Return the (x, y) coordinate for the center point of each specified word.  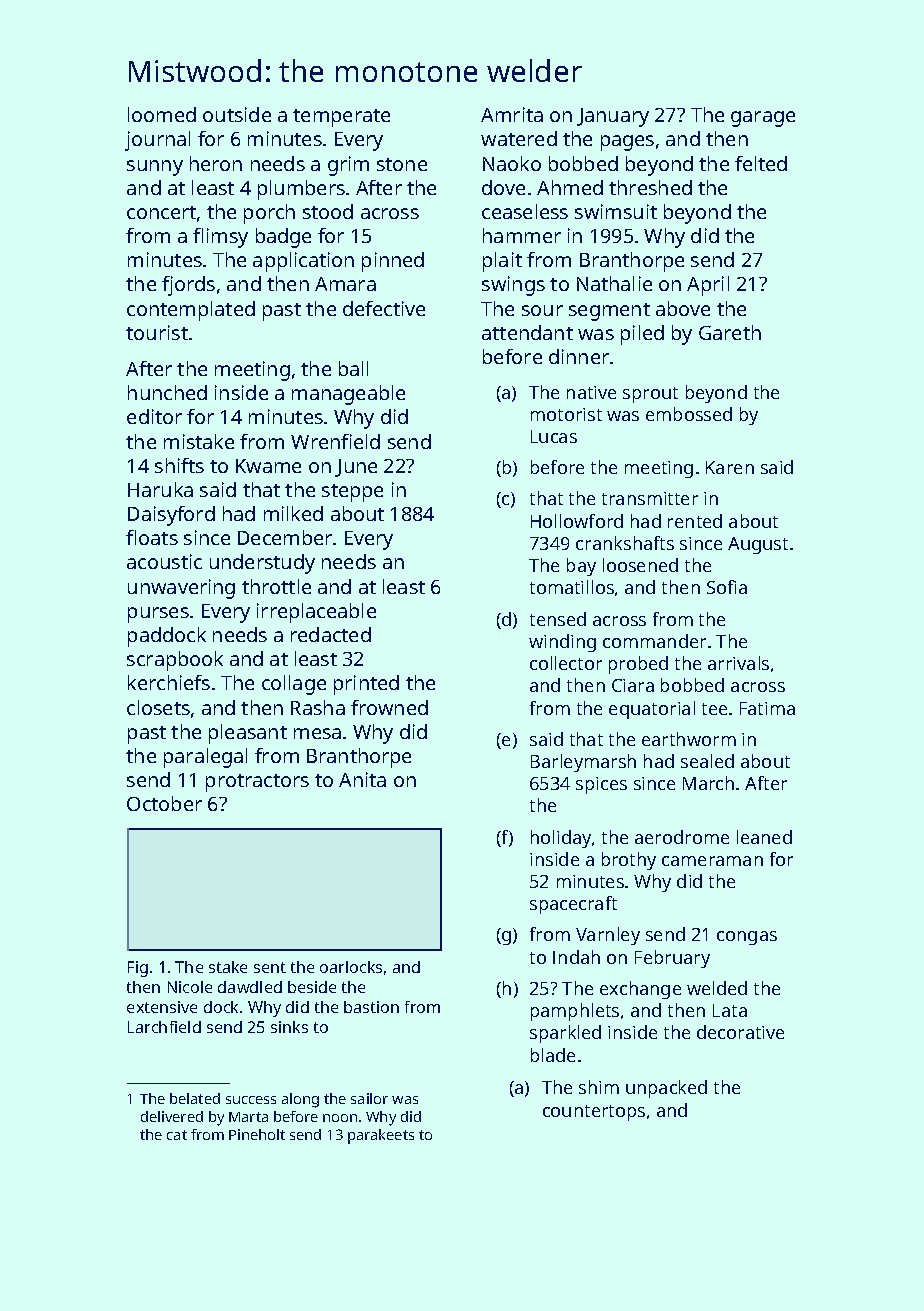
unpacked (666, 1089)
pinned (393, 262)
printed (366, 685)
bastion (371, 1007)
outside (237, 114)
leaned (764, 837)
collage (294, 685)
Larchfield (164, 1027)
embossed (689, 414)
